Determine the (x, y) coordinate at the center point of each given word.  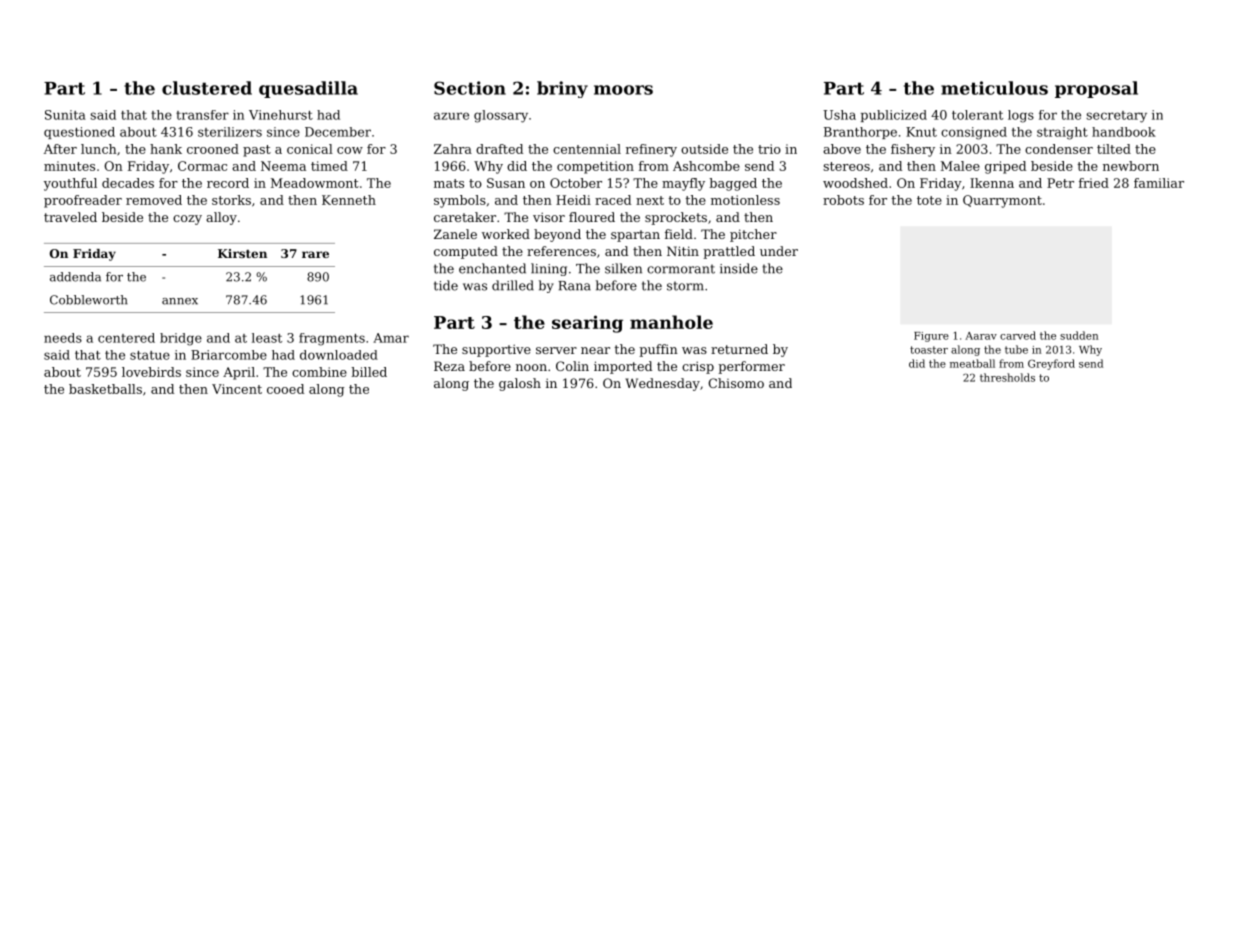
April (239, 373)
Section (470, 88)
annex (180, 301)
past (257, 151)
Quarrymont (1002, 201)
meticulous (994, 88)
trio (769, 149)
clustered (207, 88)
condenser (1059, 149)
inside (739, 268)
